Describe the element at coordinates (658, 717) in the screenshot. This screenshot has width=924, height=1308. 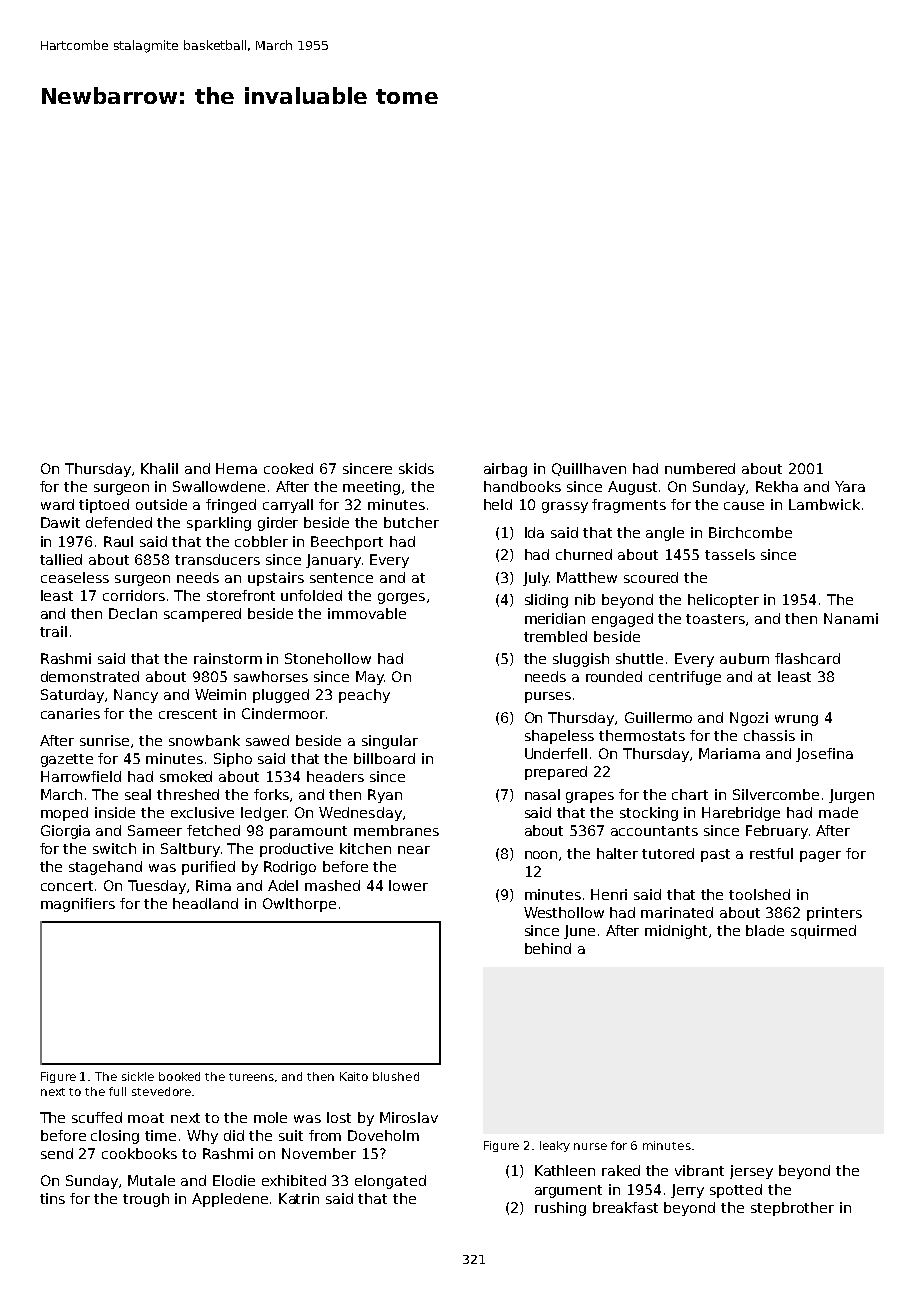
I see `Guillermo` at that location.
